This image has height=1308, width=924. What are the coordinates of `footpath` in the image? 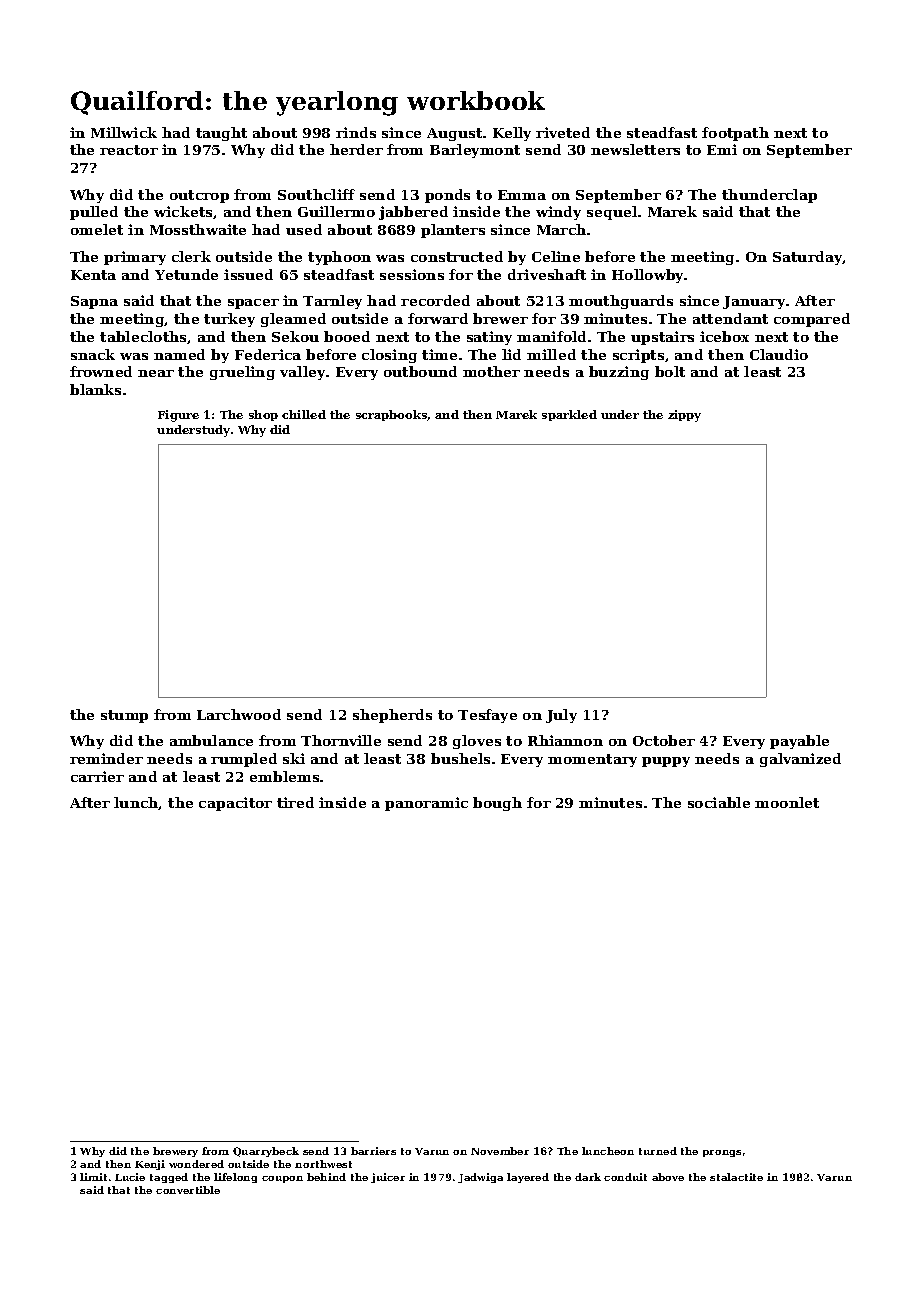 It's located at (735, 134).
